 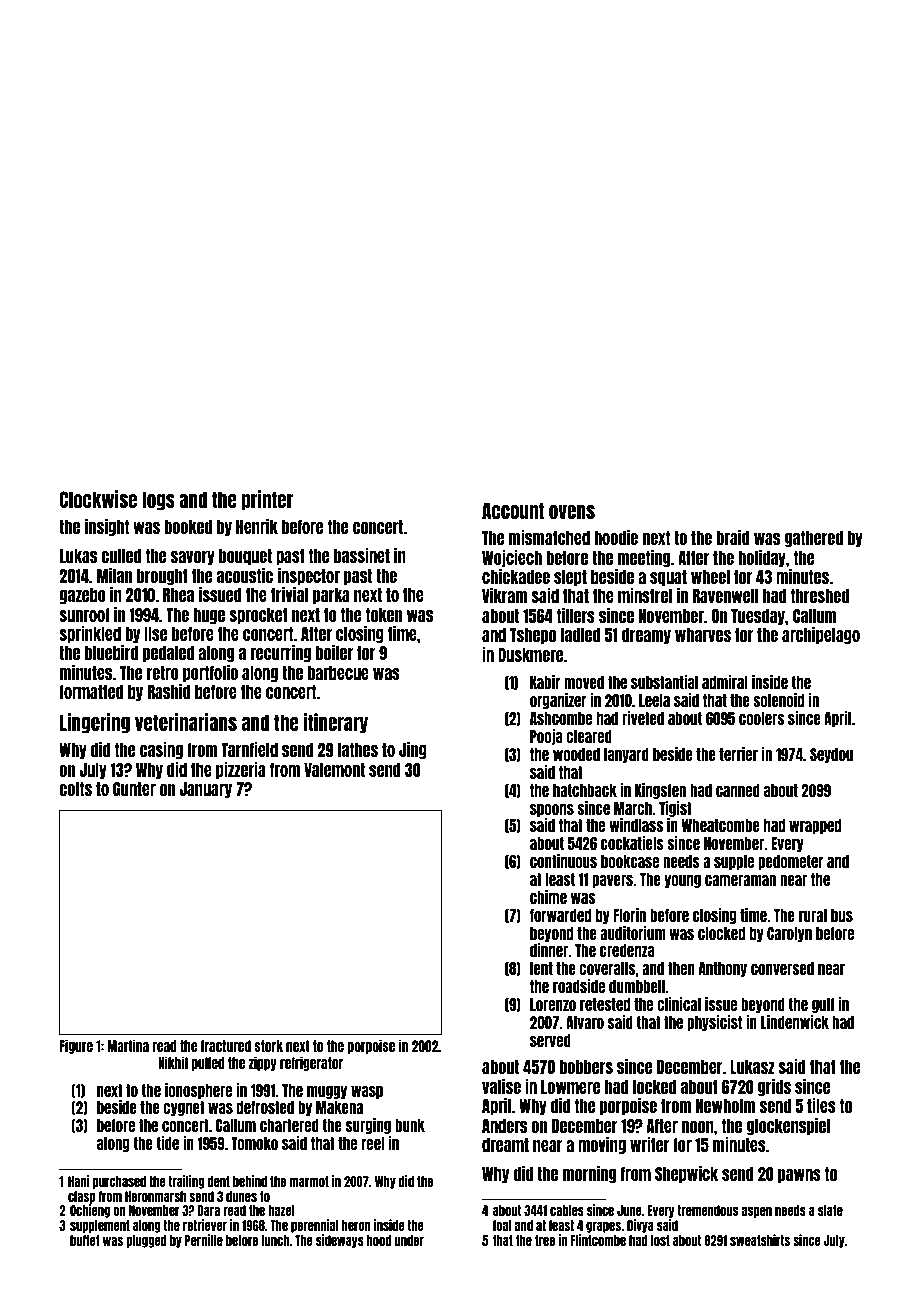 What do you see at coordinates (762, 558) in the image?
I see `holiday` at bounding box center [762, 558].
